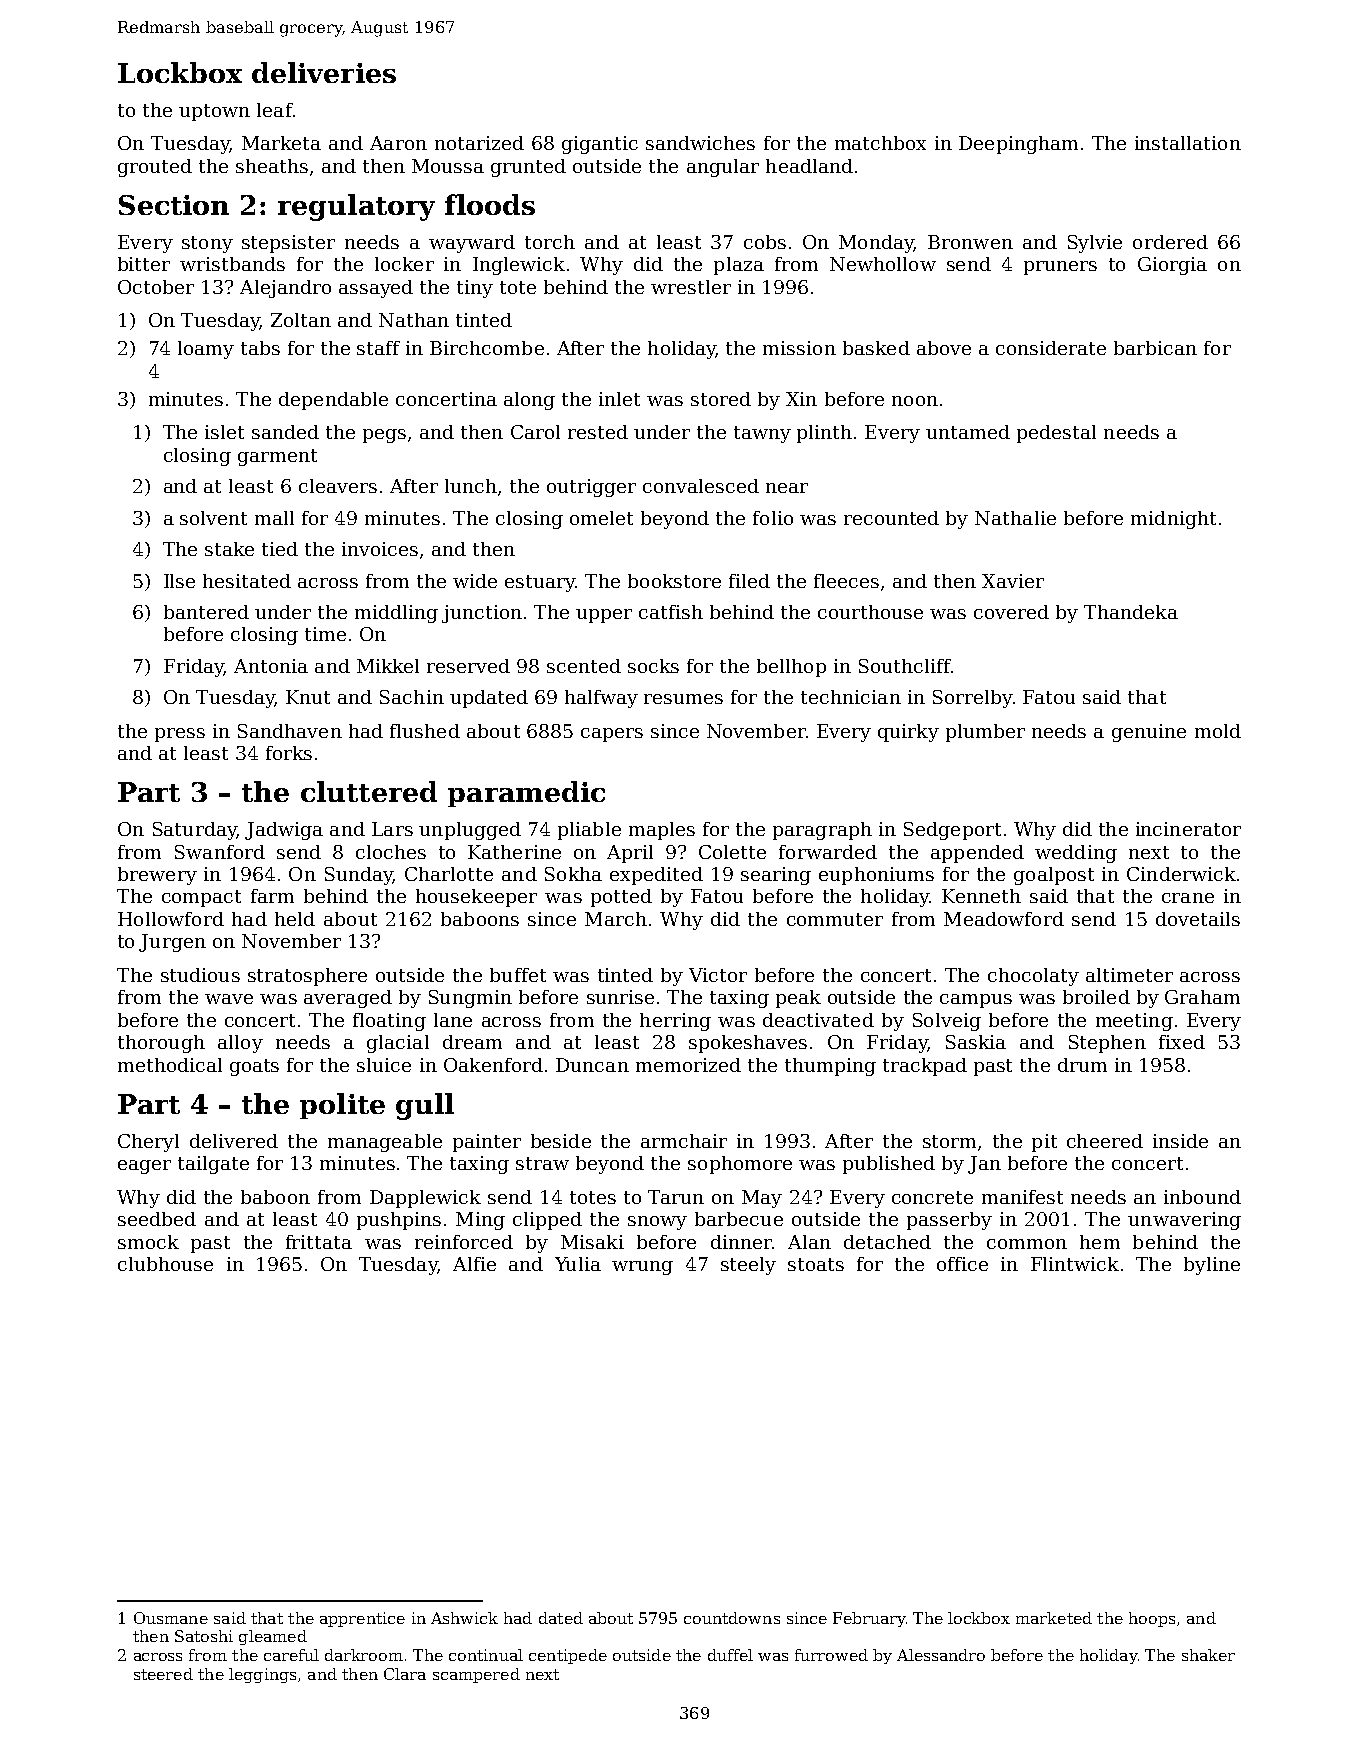 This screenshot has width=1358, height=1757. What do you see at coordinates (207, 244) in the screenshot?
I see `stony` at bounding box center [207, 244].
